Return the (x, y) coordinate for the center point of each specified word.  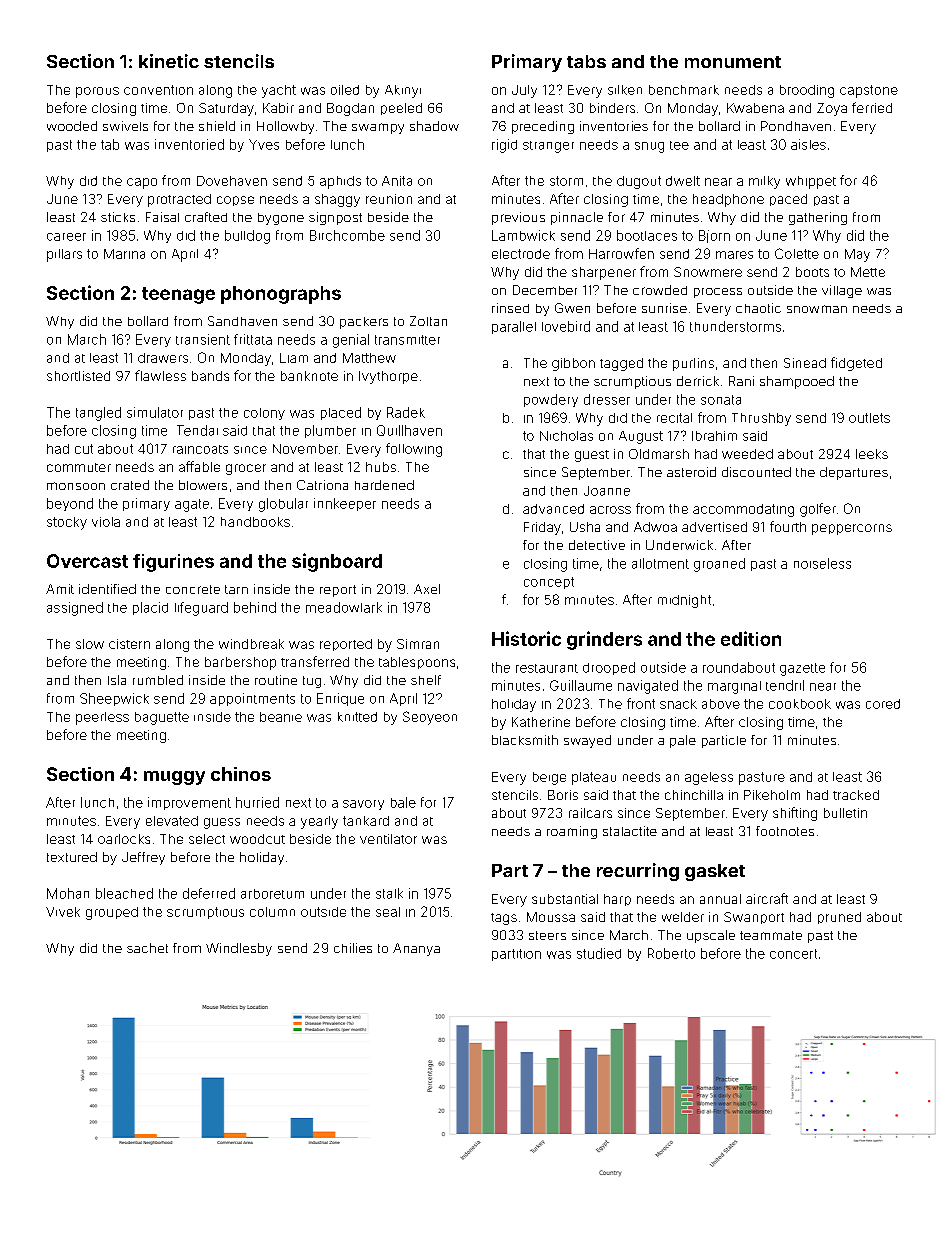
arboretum (272, 894)
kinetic (169, 61)
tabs (586, 61)
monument (733, 62)
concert (793, 954)
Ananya (416, 949)
